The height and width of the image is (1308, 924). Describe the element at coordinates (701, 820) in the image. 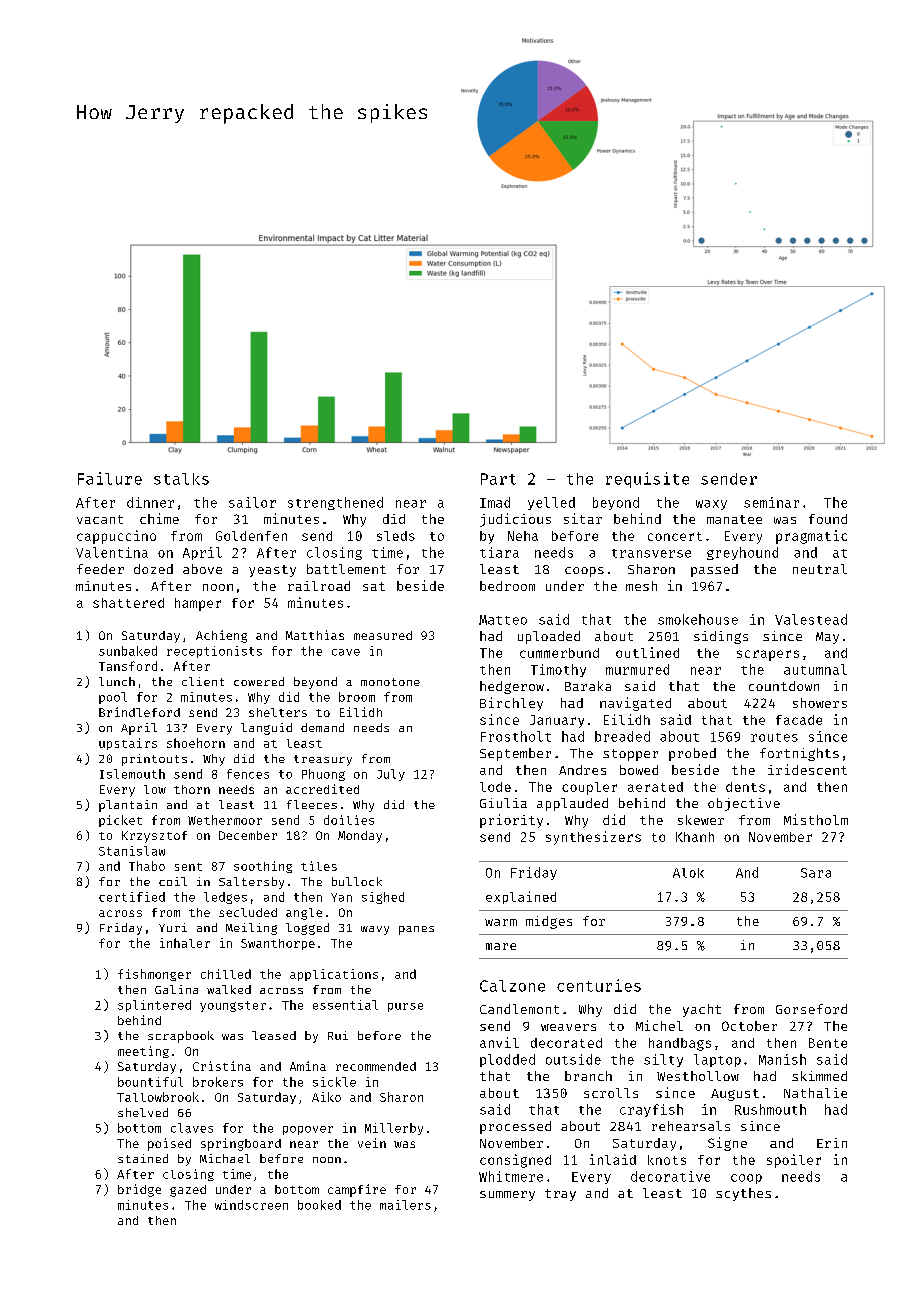

I see `skewer` at that location.
